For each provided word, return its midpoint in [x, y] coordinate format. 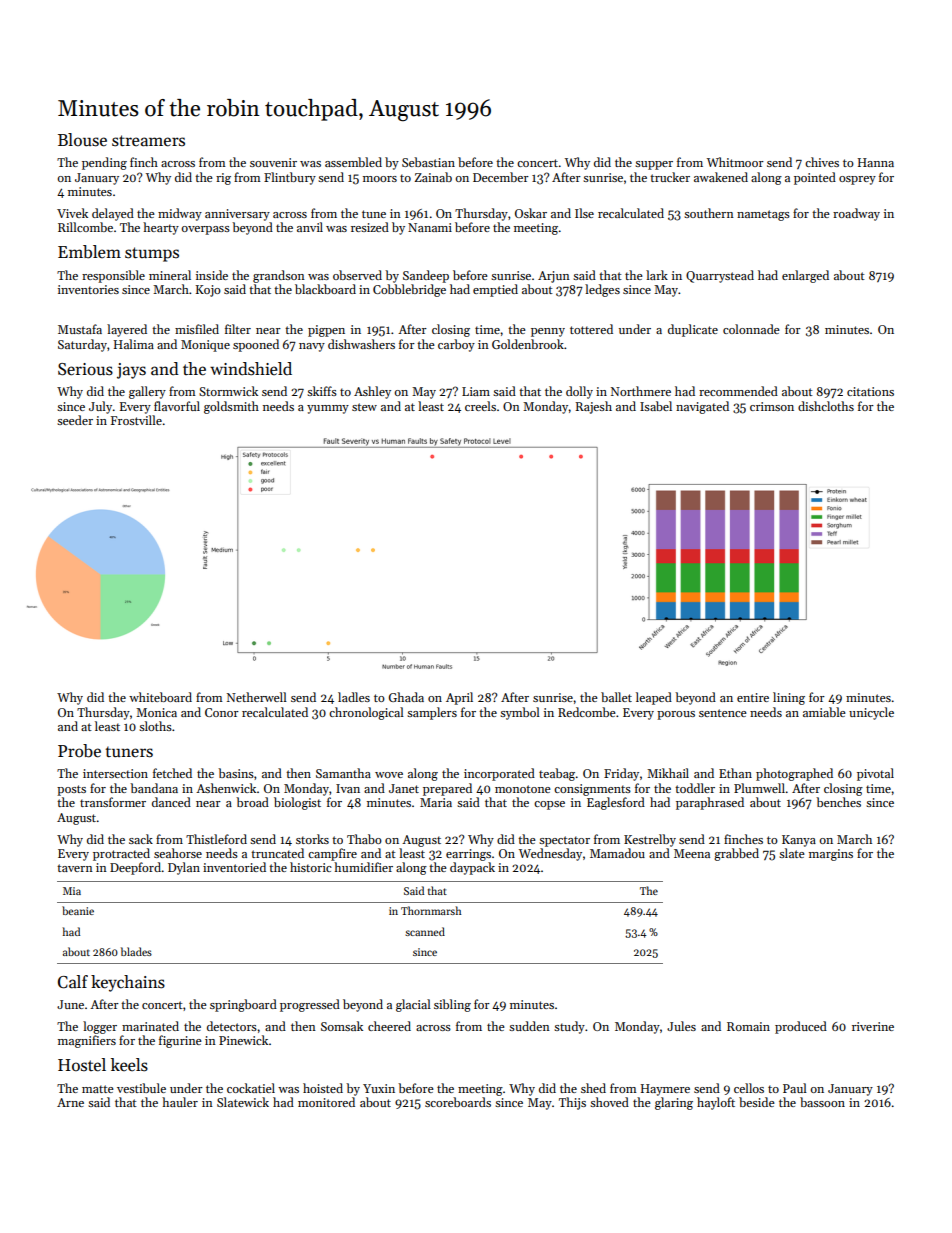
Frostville [136, 420]
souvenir [273, 162]
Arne [70, 1102]
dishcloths [826, 406]
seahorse [178, 853]
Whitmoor [735, 162]
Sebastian [428, 162]
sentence [723, 713]
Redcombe [587, 712]
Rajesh [594, 407]
